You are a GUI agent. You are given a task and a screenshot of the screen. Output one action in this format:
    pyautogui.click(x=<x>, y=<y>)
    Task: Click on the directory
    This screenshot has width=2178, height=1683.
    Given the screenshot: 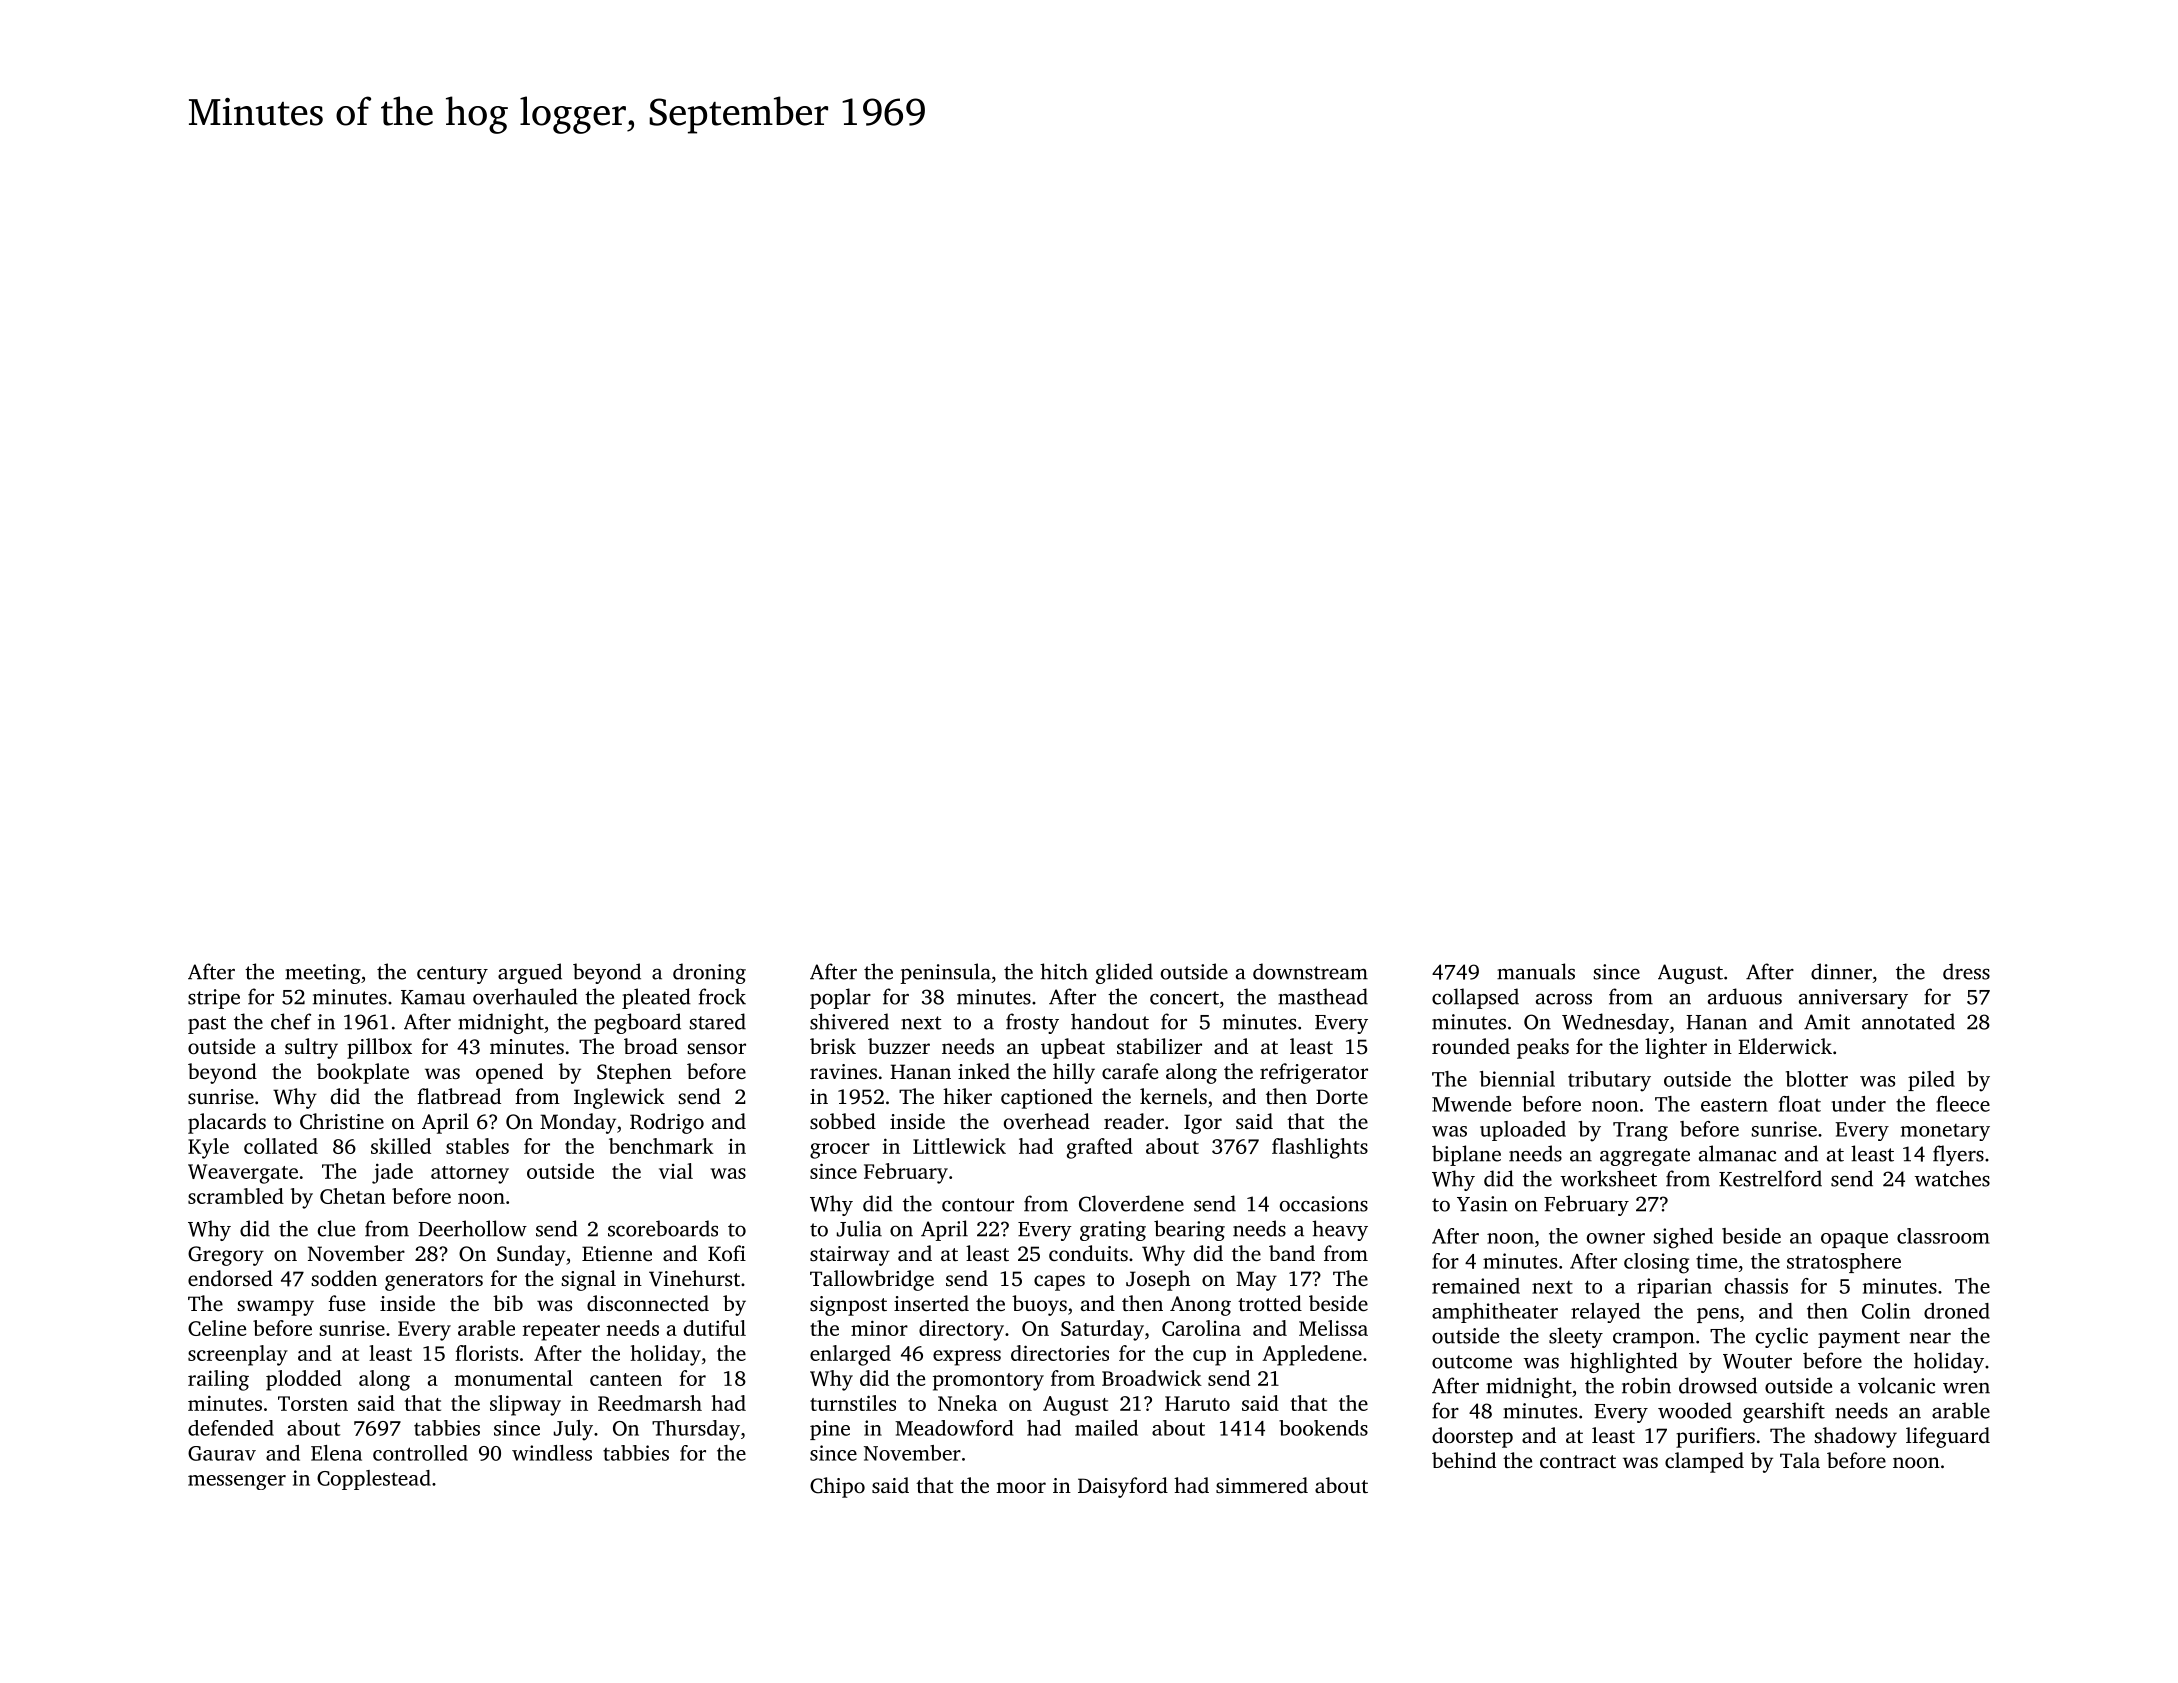 What is the action you would take?
    pyautogui.click(x=961, y=1330)
